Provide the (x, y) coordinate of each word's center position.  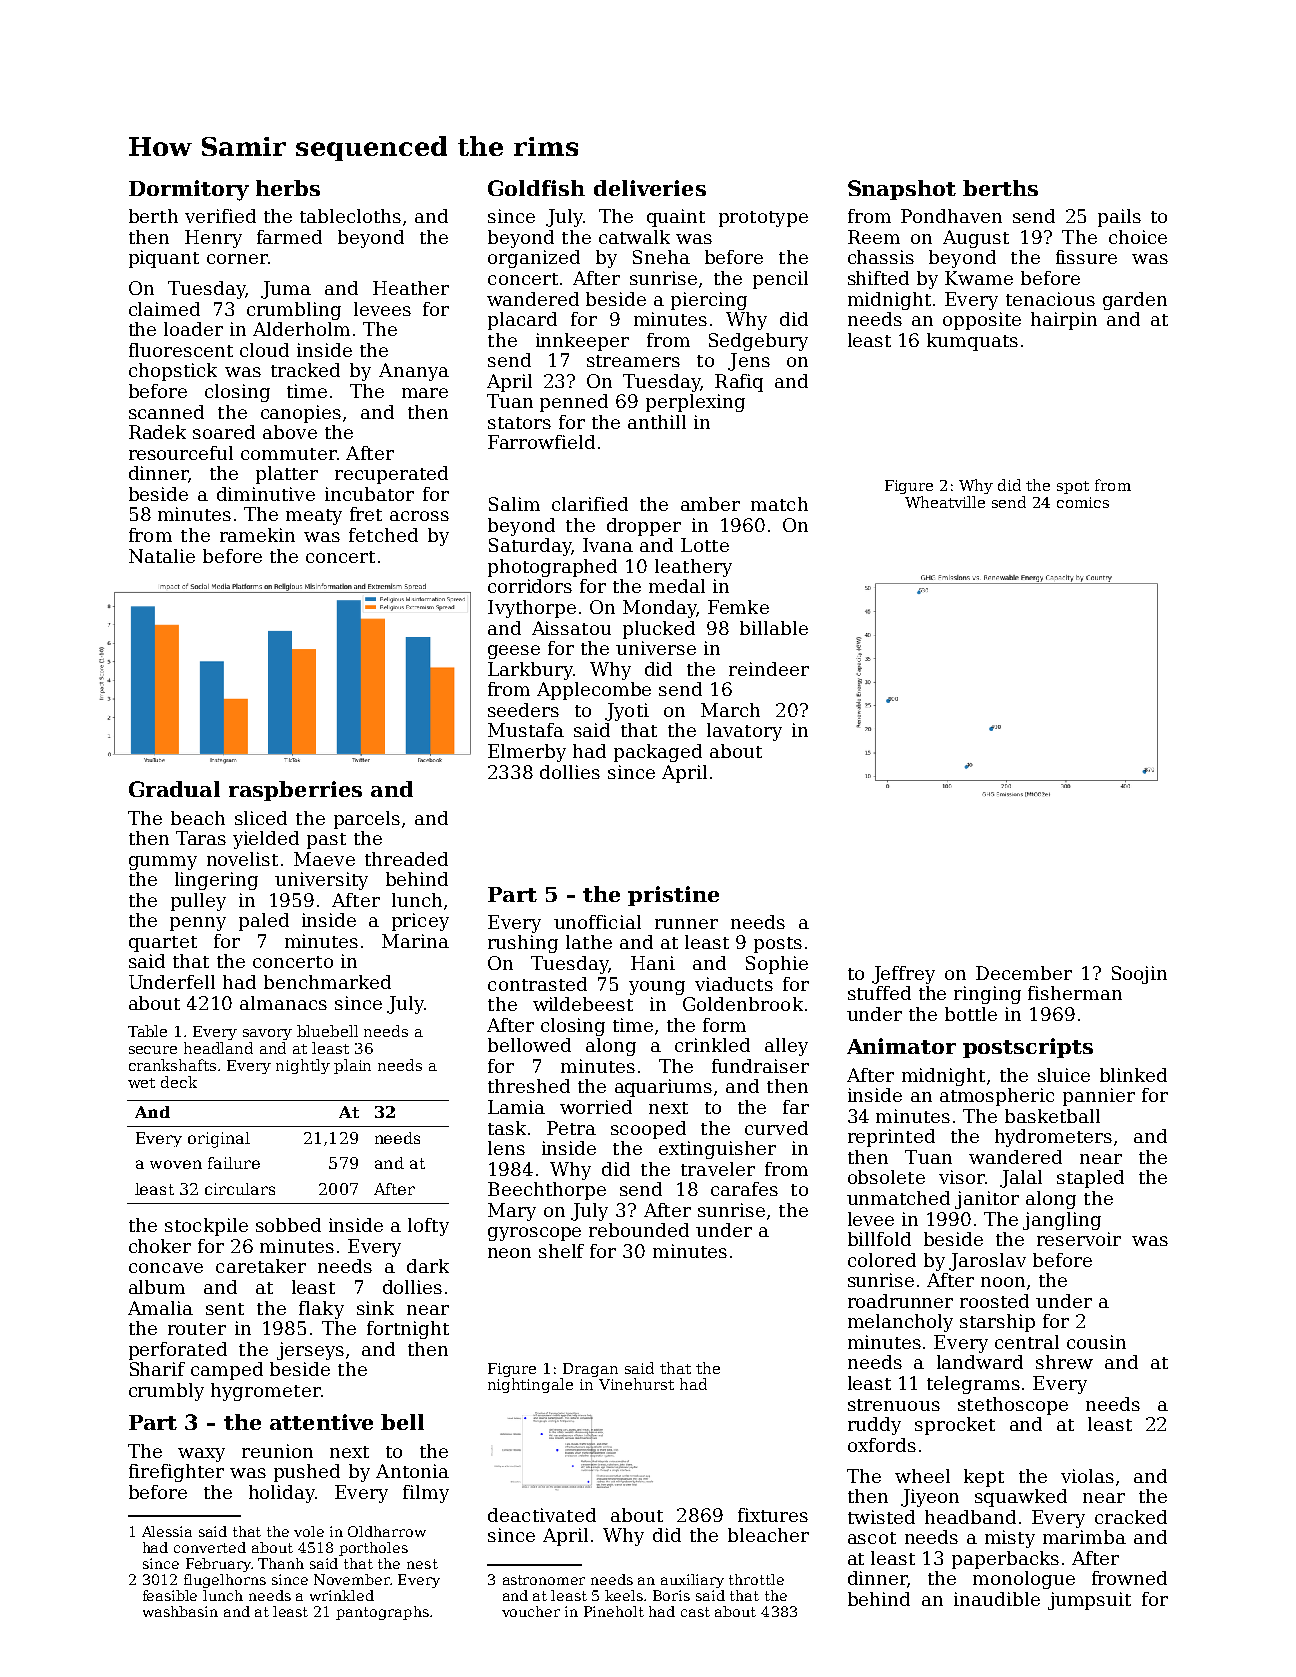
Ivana (608, 545)
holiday (282, 1494)
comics (1083, 502)
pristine (673, 896)
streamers (633, 361)
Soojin (1139, 975)
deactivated (542, 1515)
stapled (1090, 1179)
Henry (213, 239)
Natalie (162, 556)
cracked (1131, 1517)
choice (1138, 237)
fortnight (408, 1330)
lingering (216, 881)
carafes (744, 1189)
